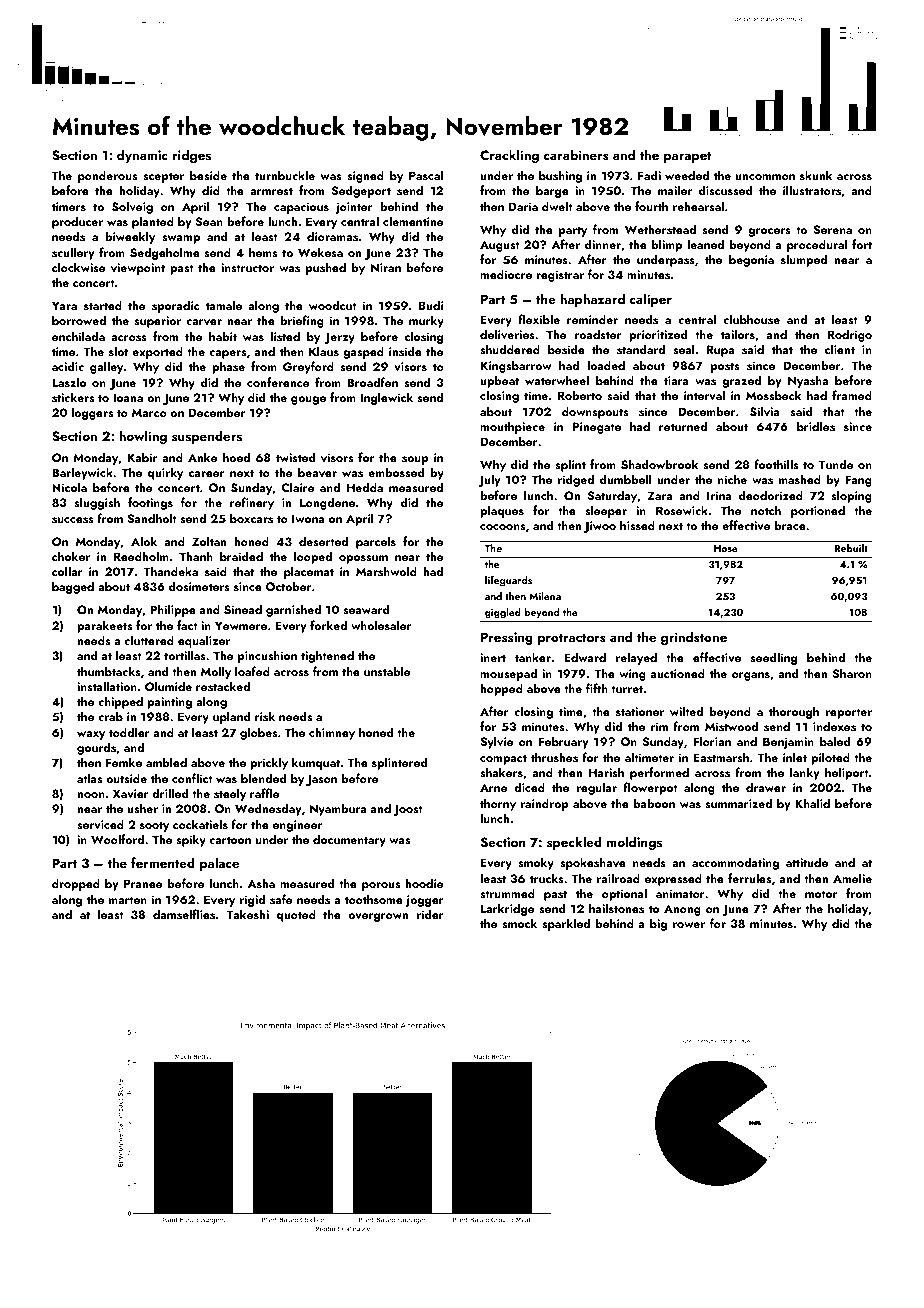  I want to click on Rodrigo, so click(850, 335).
